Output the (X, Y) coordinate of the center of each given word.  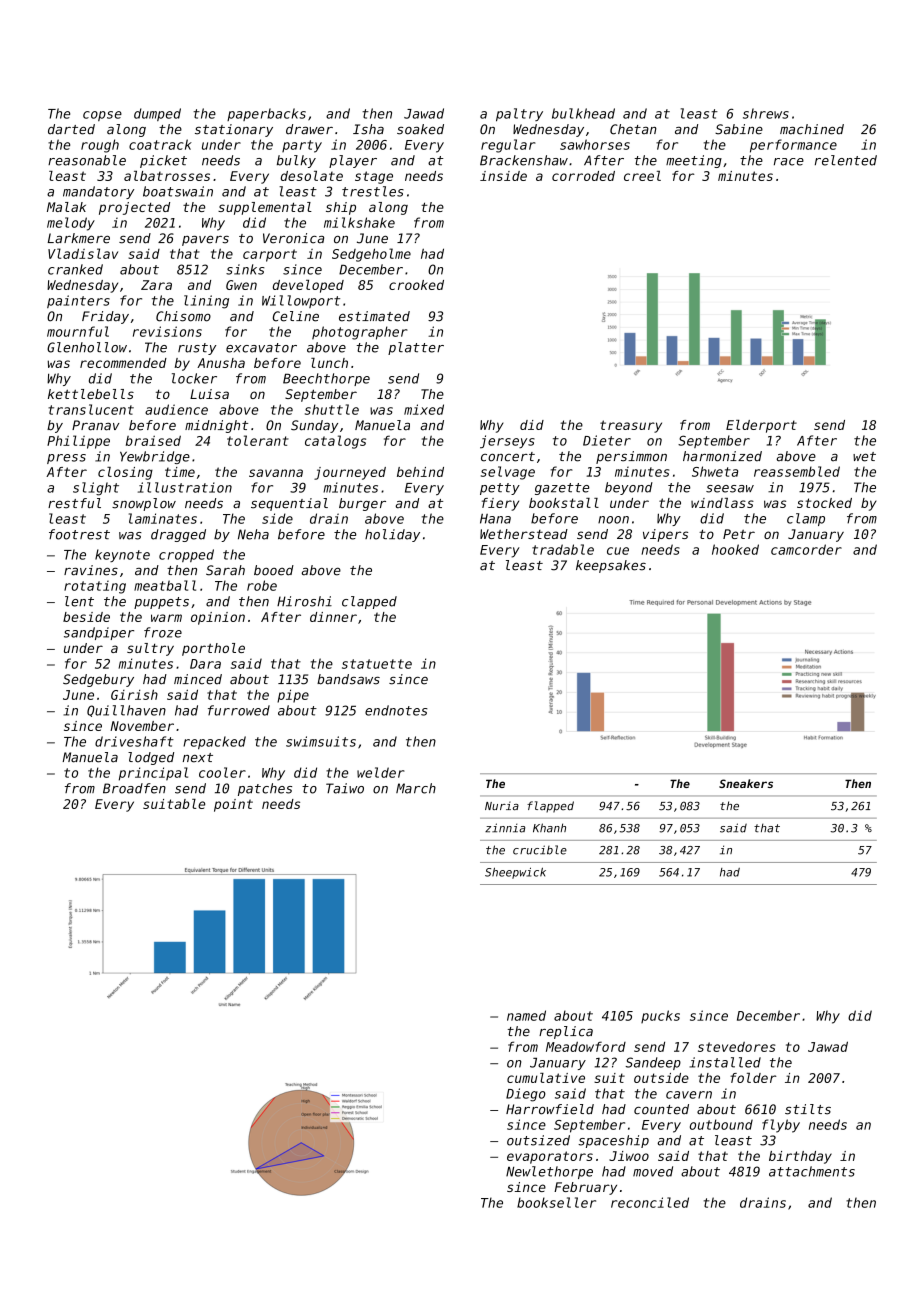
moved (653, 1171)
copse (102, 116)
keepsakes (611, 566)
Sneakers (746, 783)
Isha (368, 129)
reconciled (650, 1202)
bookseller (556, 1202)
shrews (766, 113)
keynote (122, 555)
